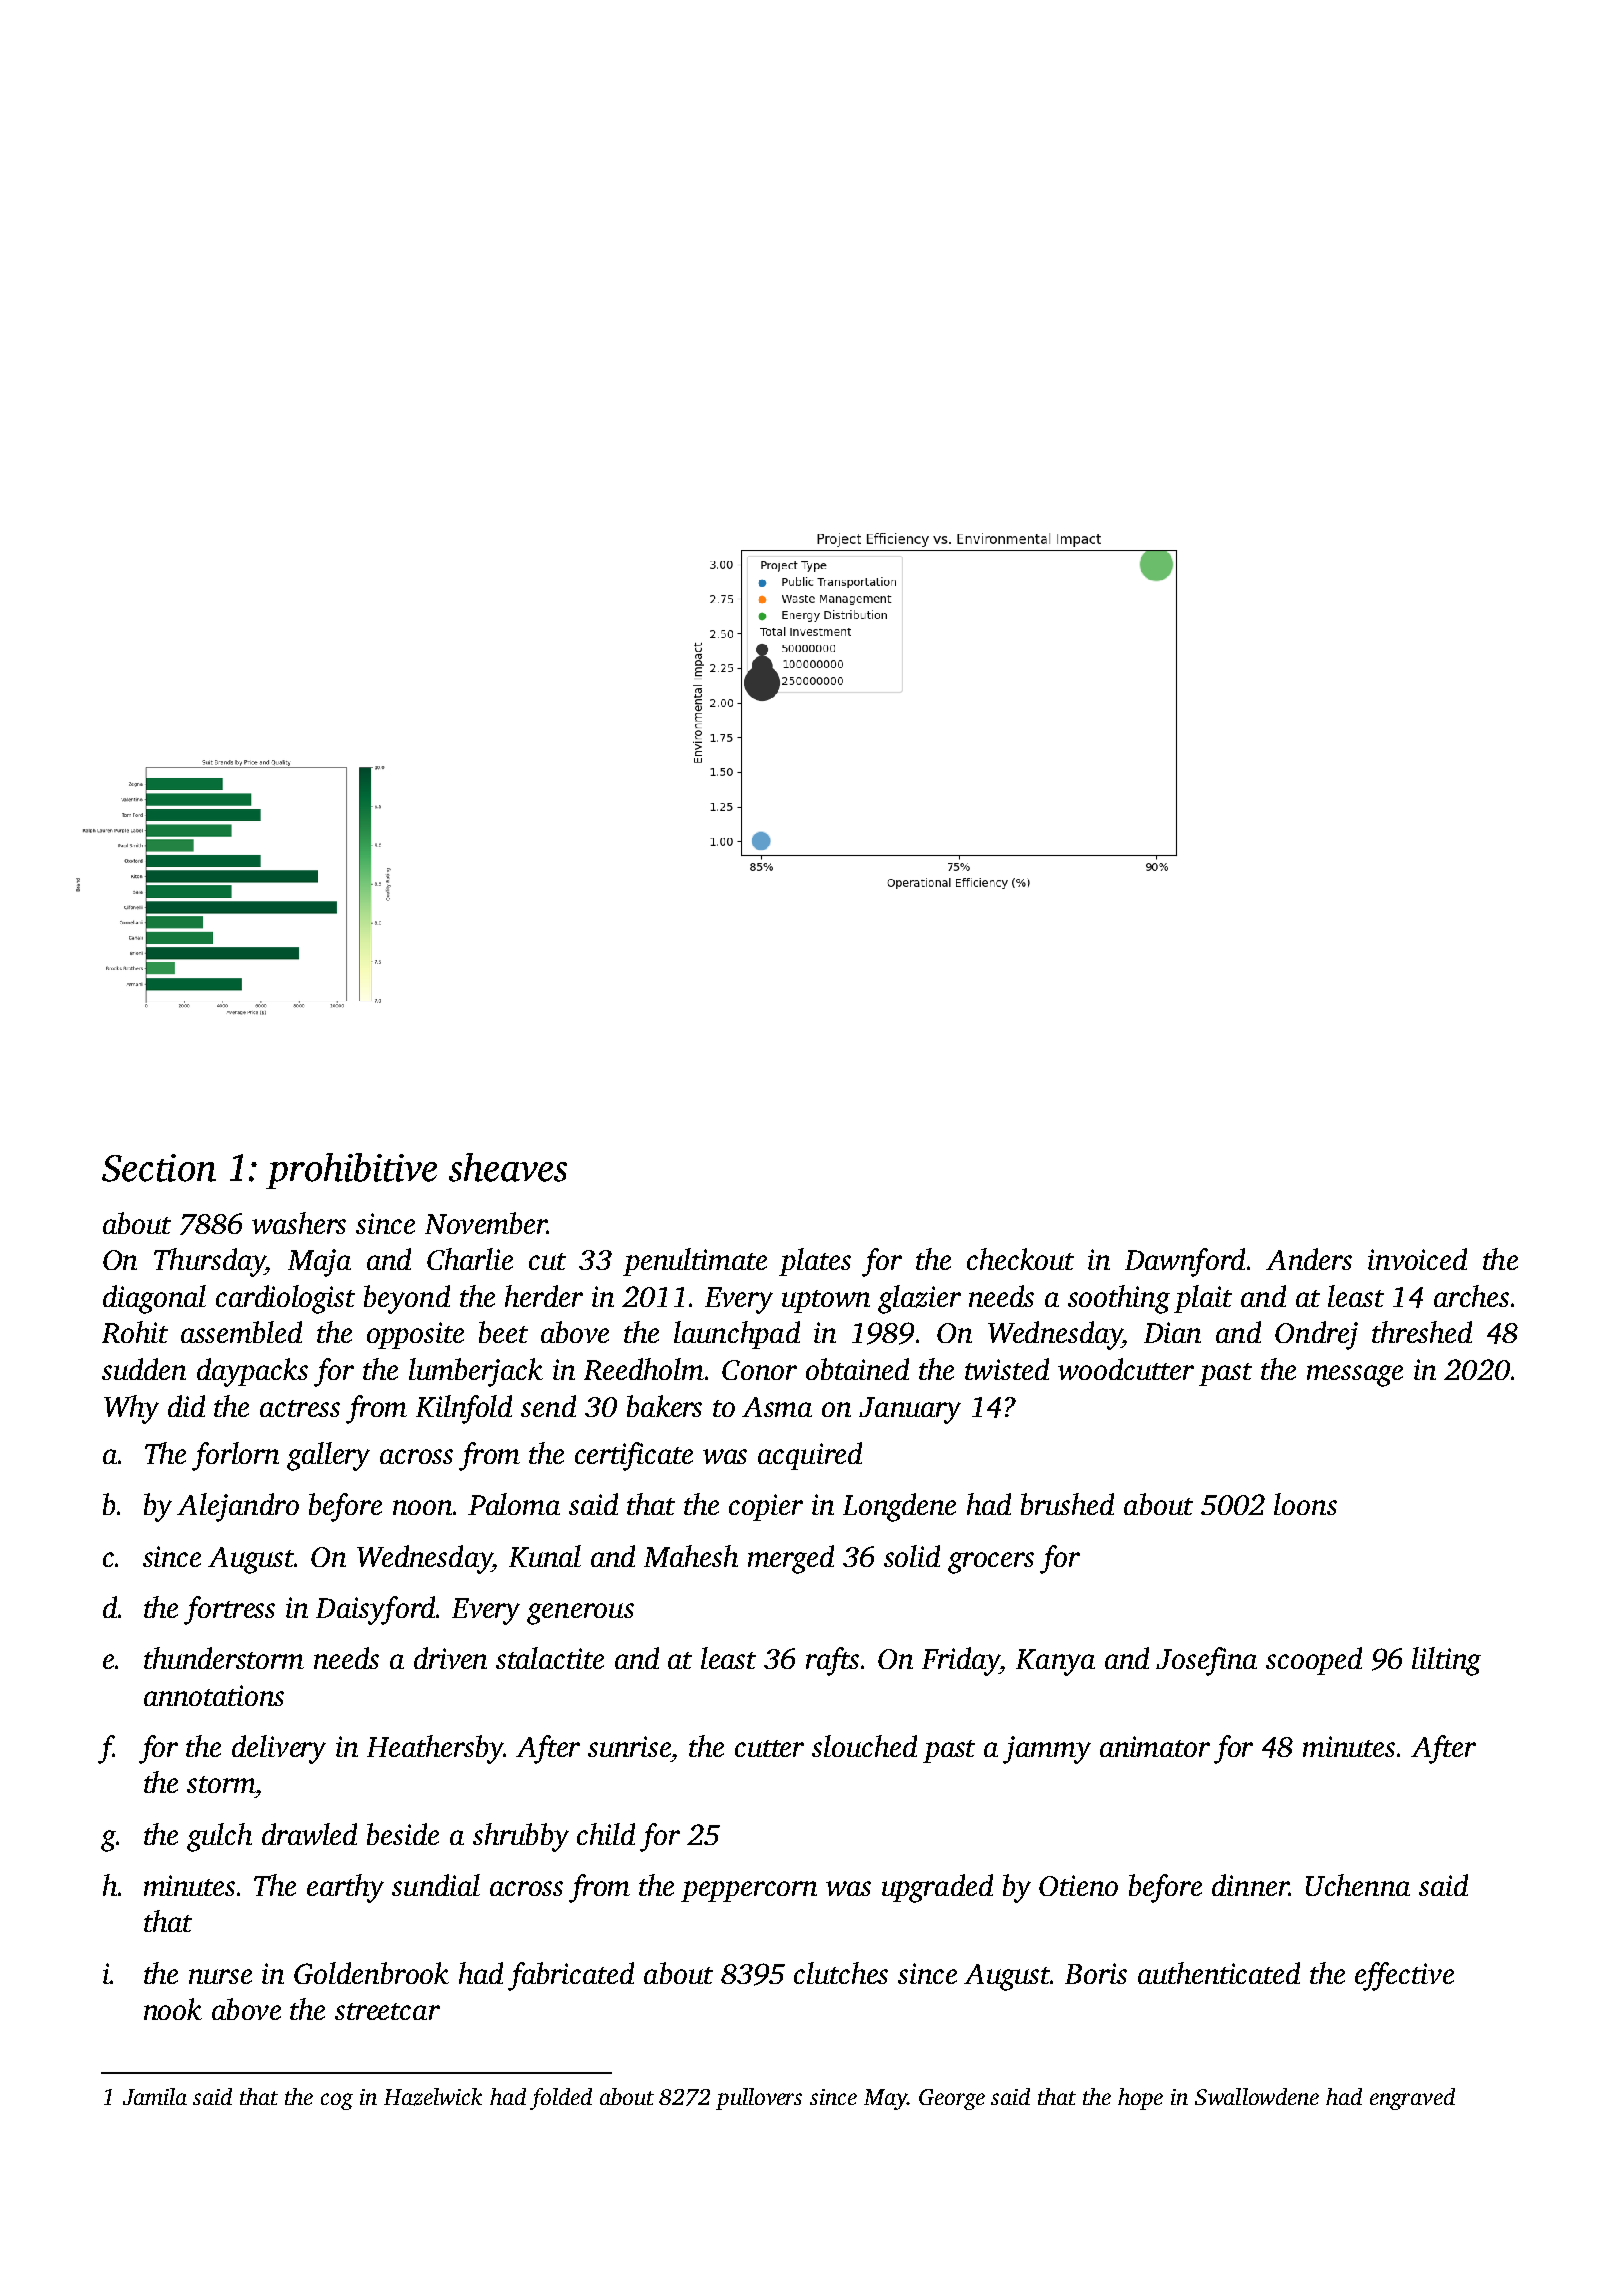  Describe the element at coordinates (1206, 1661) in the screenshot. I see `Josefina` at that location.
